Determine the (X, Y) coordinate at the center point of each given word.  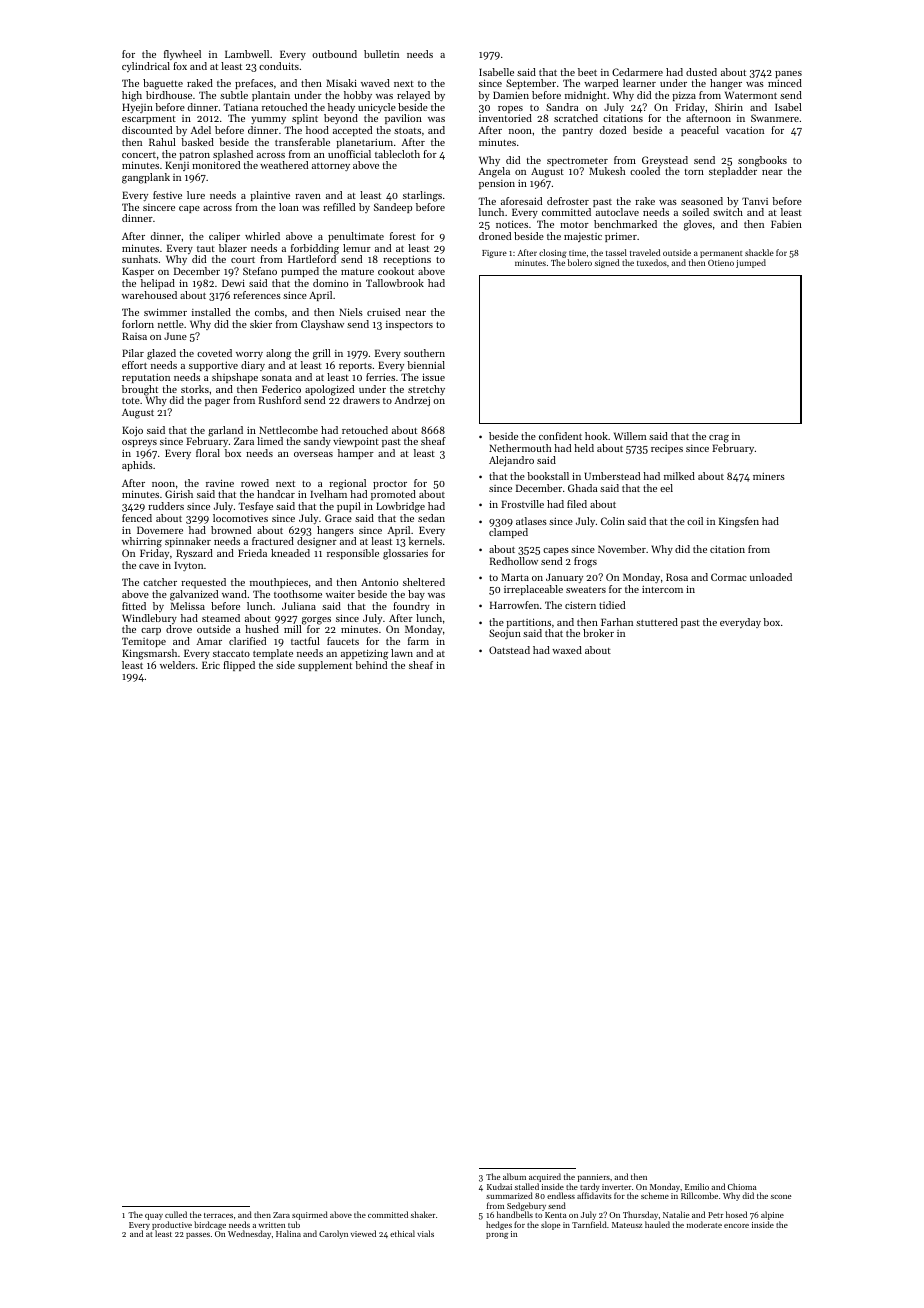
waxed (567, 650)
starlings (422, 196)
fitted (134, 606)
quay (154, 1217)
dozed (613, 130)
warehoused (149, 295)
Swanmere (775, 118)
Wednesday (249, 1234)
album (514, 1176)
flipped (239, 666)
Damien (511, 95)
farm (418, 641)
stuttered (657, 622)
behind (371, 665)
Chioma (742, 1186)
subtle (234, 95)
